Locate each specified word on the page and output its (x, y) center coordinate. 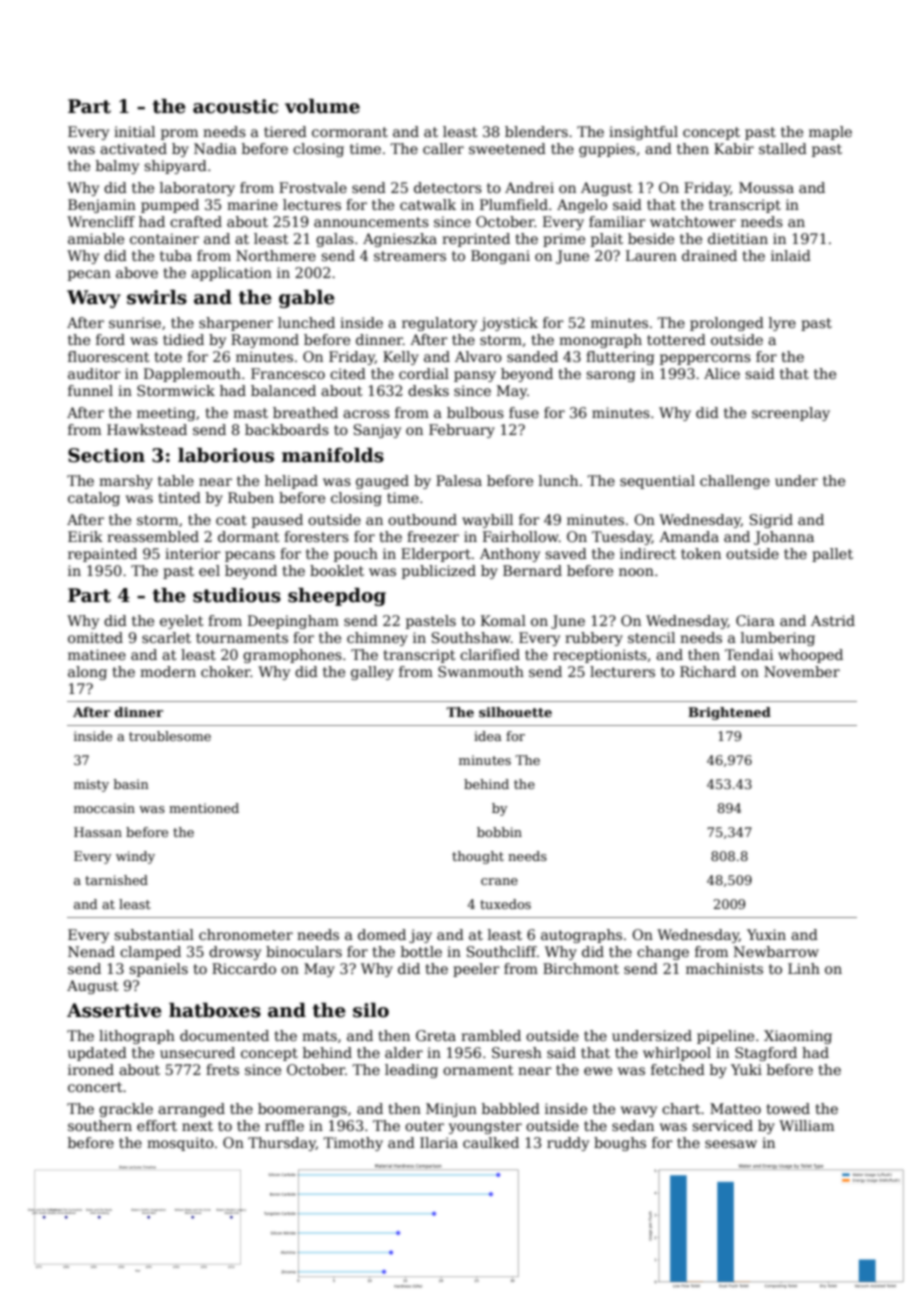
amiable (96, 238)
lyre (782, 324)
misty (91, 785)
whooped (810, 656)
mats (319, 1036)
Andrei (529, 187)
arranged (191, 1110)
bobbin (499, 832)
